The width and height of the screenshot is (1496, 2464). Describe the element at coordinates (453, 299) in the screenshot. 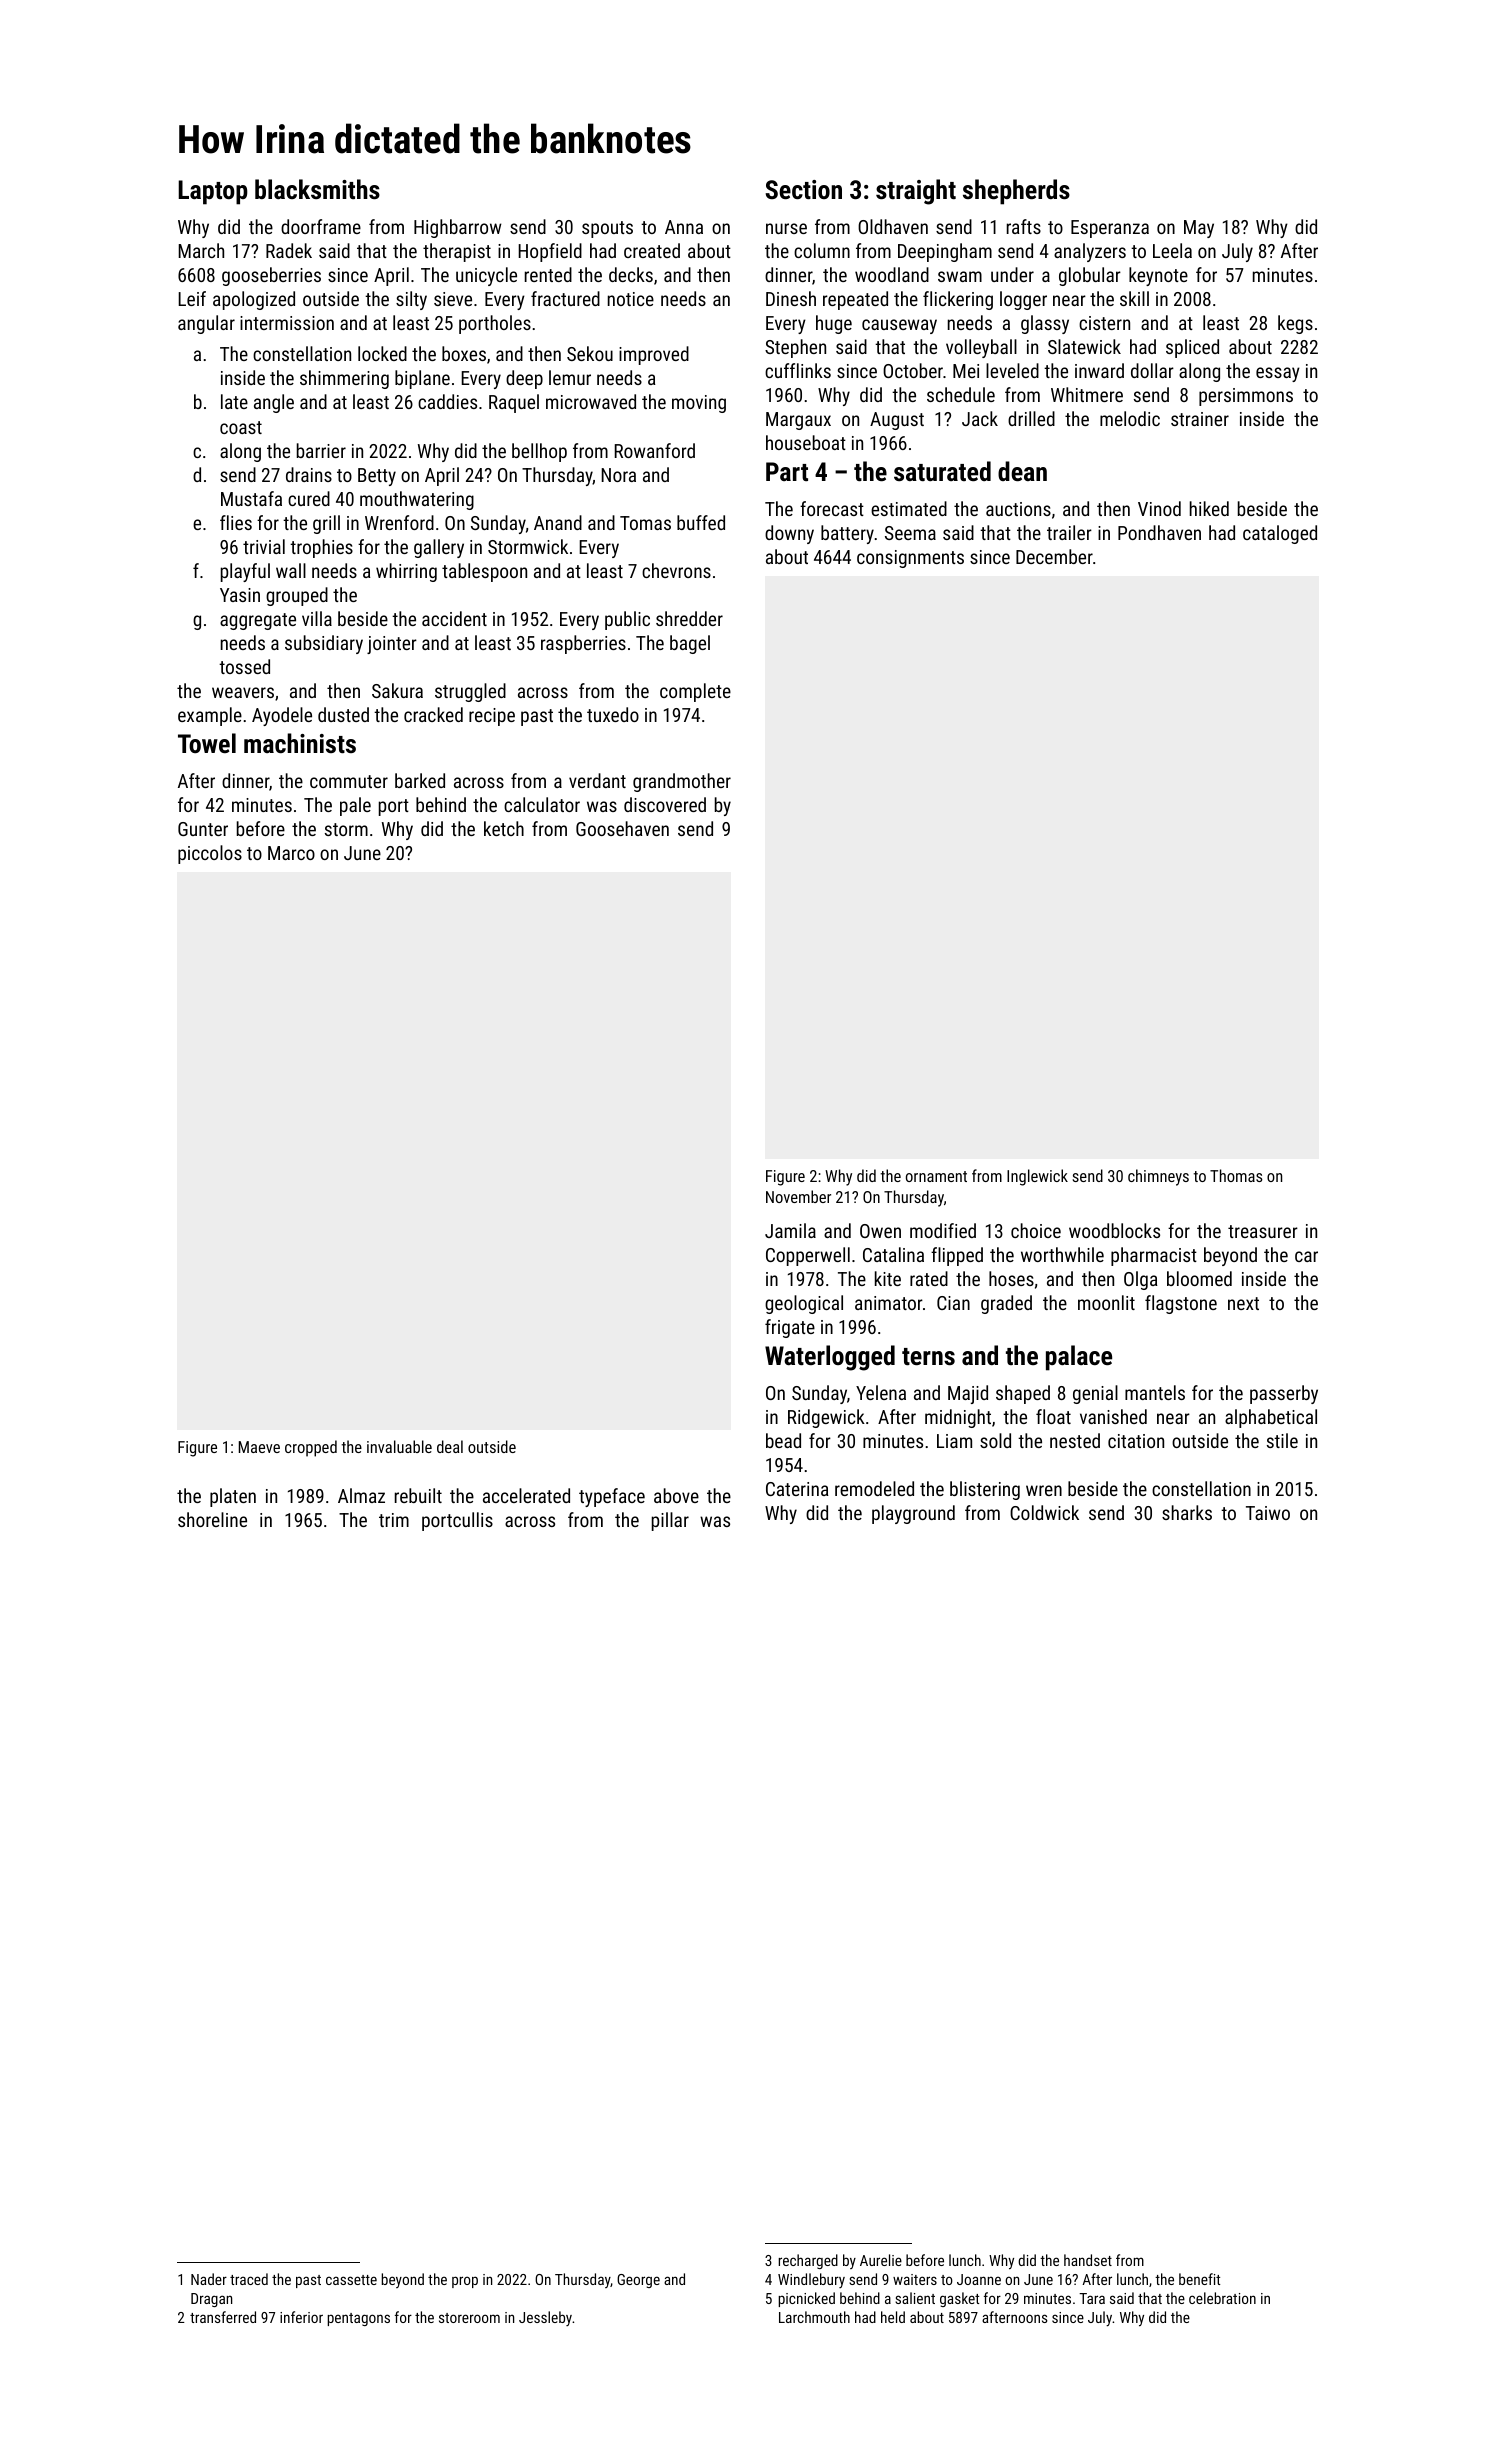

I see `sieve` at that location.
